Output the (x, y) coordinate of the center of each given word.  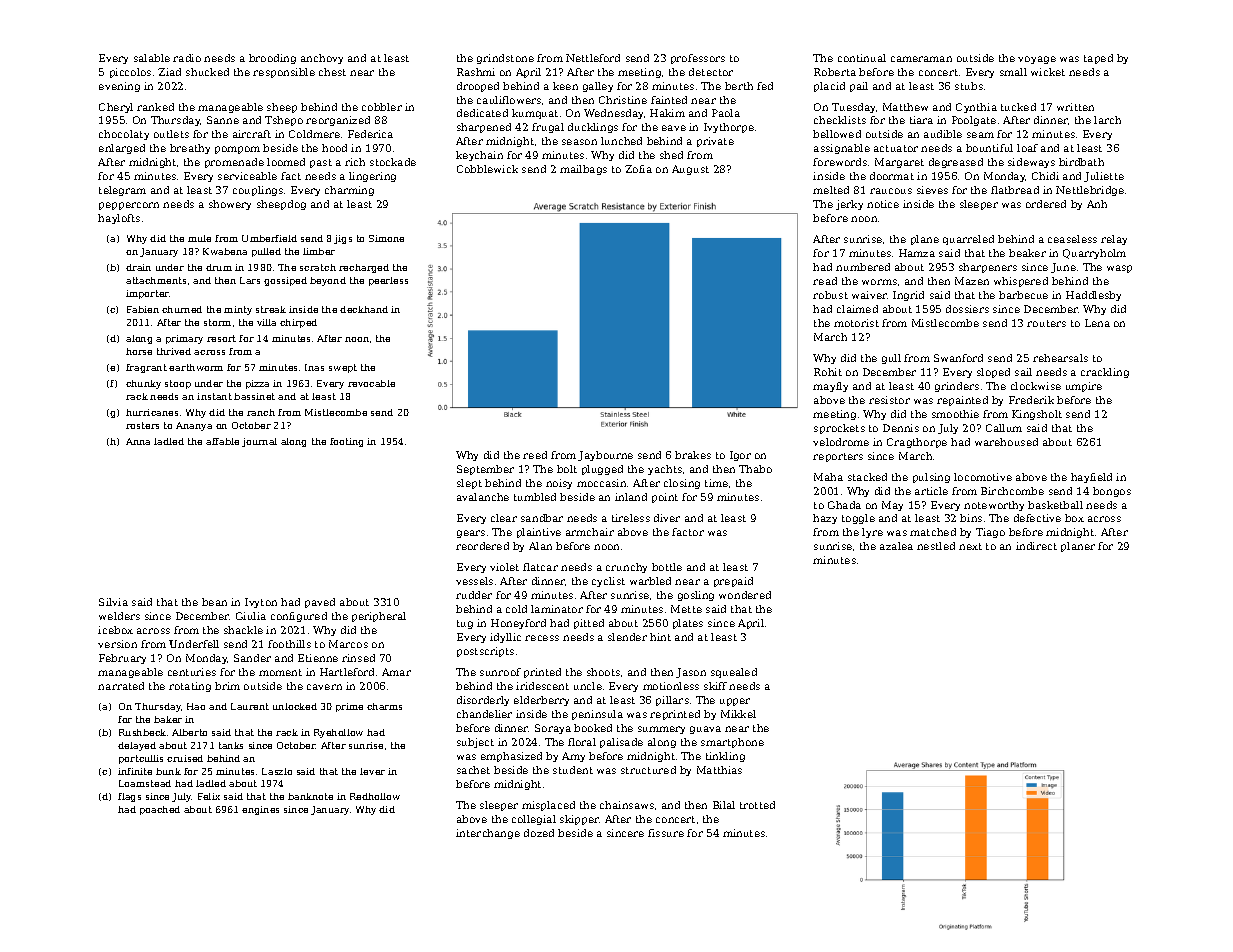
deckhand (364, 309)
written (1075, 107)
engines (260, 810)
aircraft (252, 134)
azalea (896, 546)
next (970, 546)
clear (504, 518)
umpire (1084, 387)
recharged (364, 268)
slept (469, 484)
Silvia (113, 602)
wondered (745, 595)
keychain (479, 156)
